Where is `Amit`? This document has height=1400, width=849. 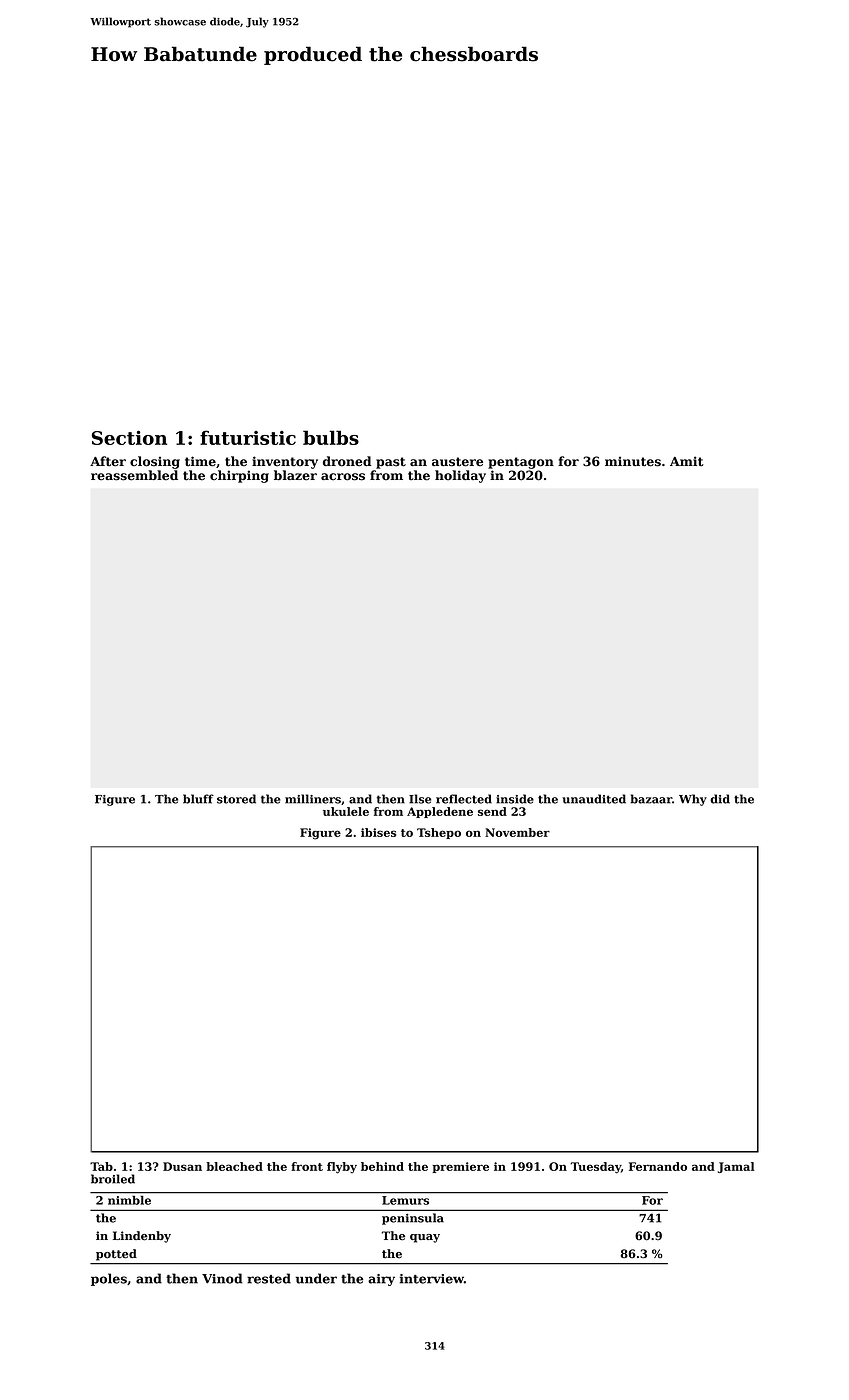 Amit is located at coordinates (687, 461).
